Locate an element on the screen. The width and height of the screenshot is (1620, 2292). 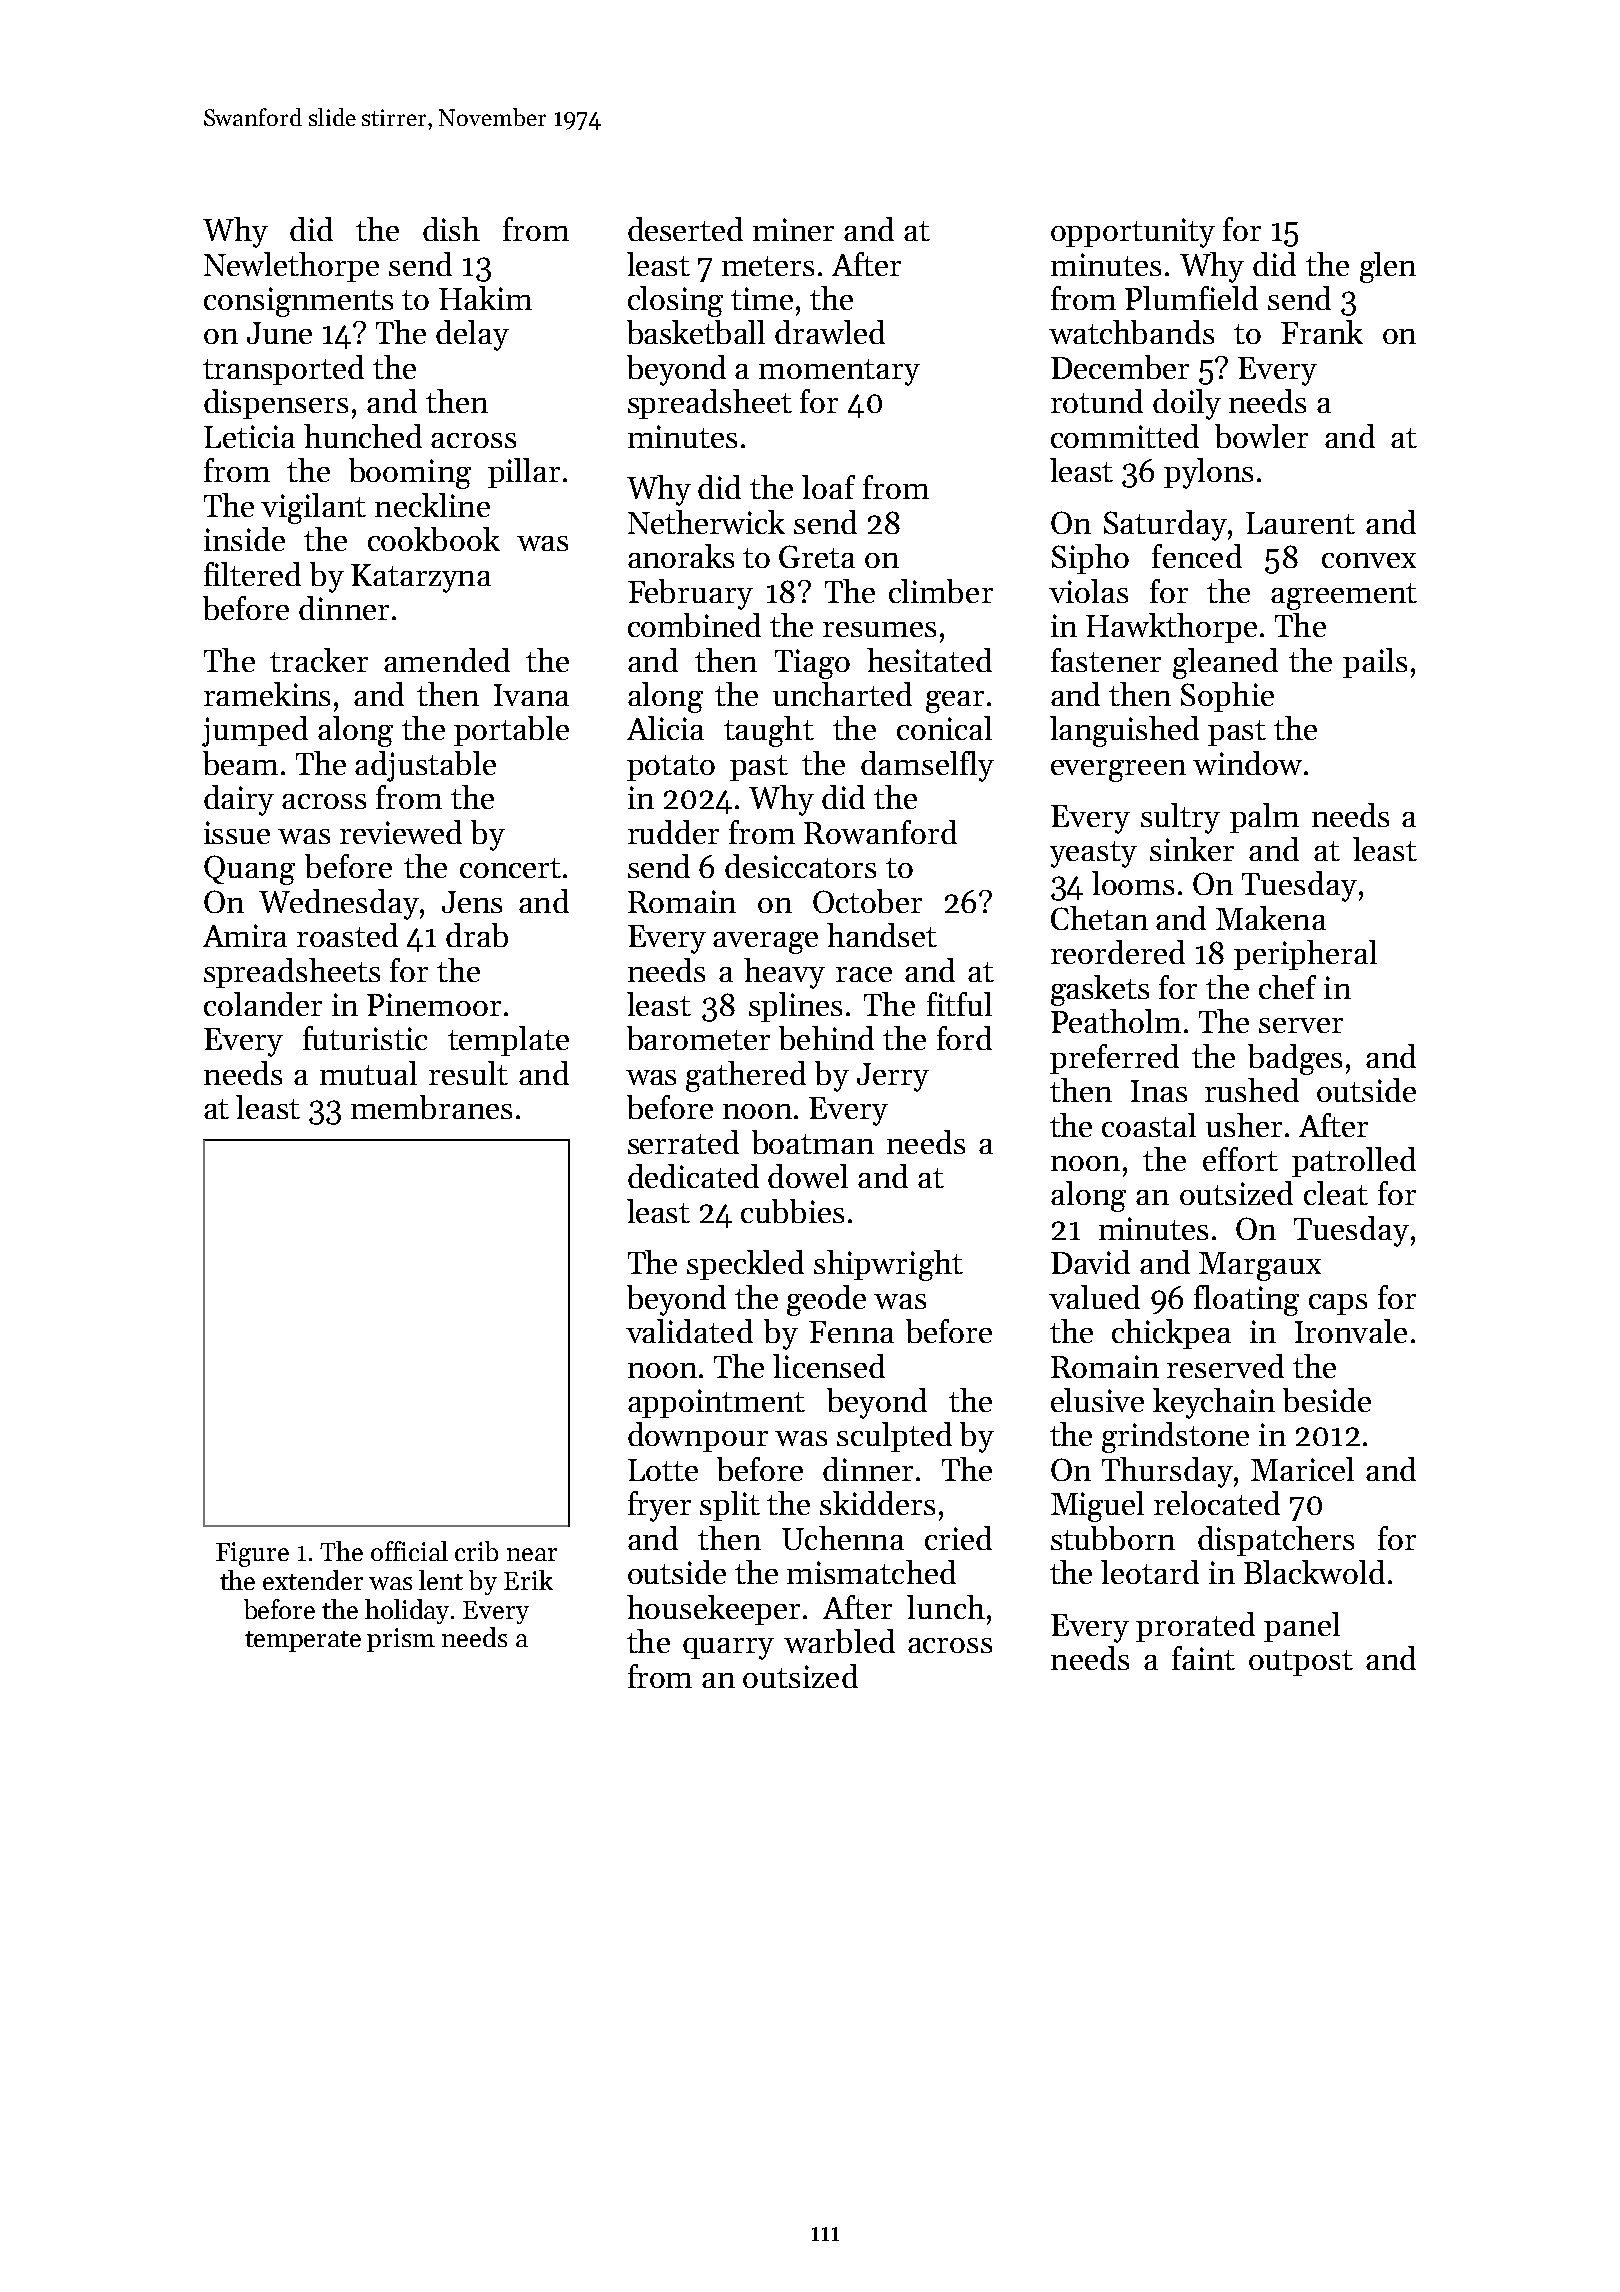
October is located at coordinates (867, 901).
